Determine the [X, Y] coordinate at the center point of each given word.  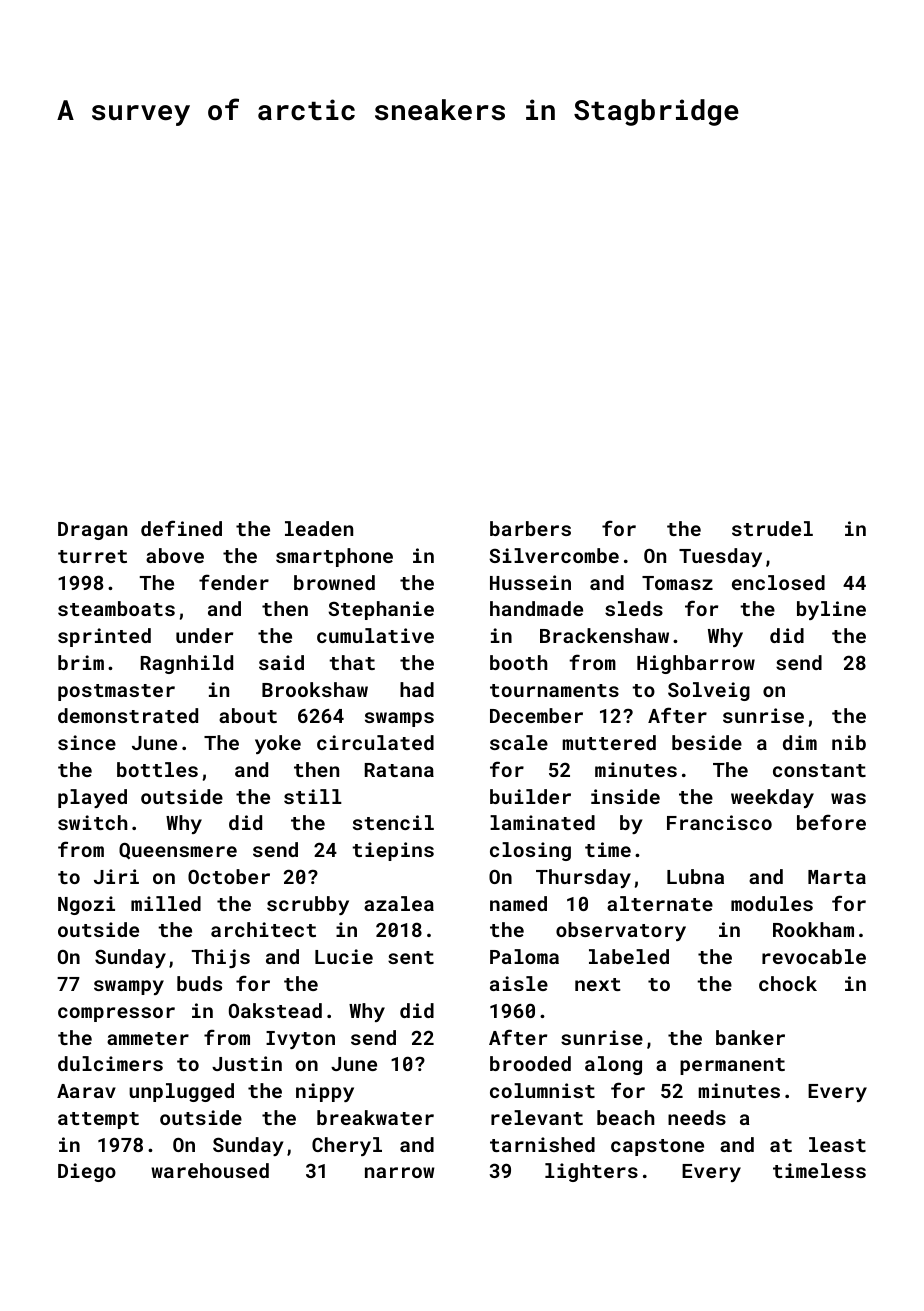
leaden [319, 528]
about [248, 715]
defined [181, 528]
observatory [621, 931]
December [536, 715]
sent [411, 957]
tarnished [542, 1144]
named [518, 903]
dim [800, 742]
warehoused [210, 1170]
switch [92, 822]
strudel [772, 528]
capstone [657, 1147]
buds [199, 983]
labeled [629, 956]
